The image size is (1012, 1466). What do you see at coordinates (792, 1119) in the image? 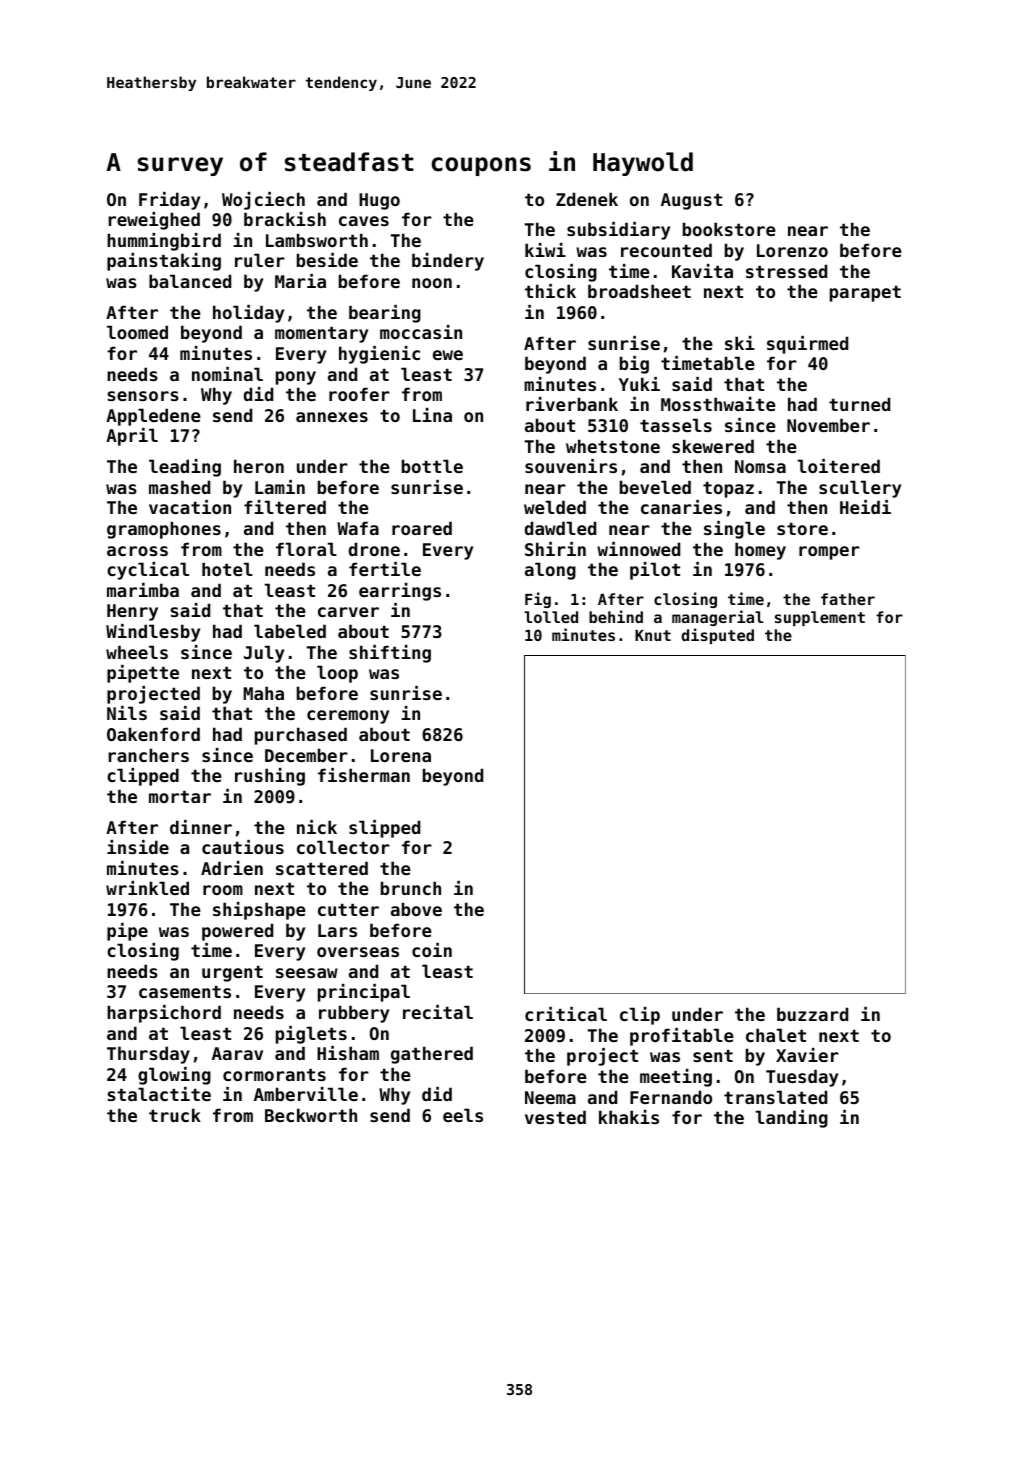
I see `landing` at bounding box center [792, 1119].
